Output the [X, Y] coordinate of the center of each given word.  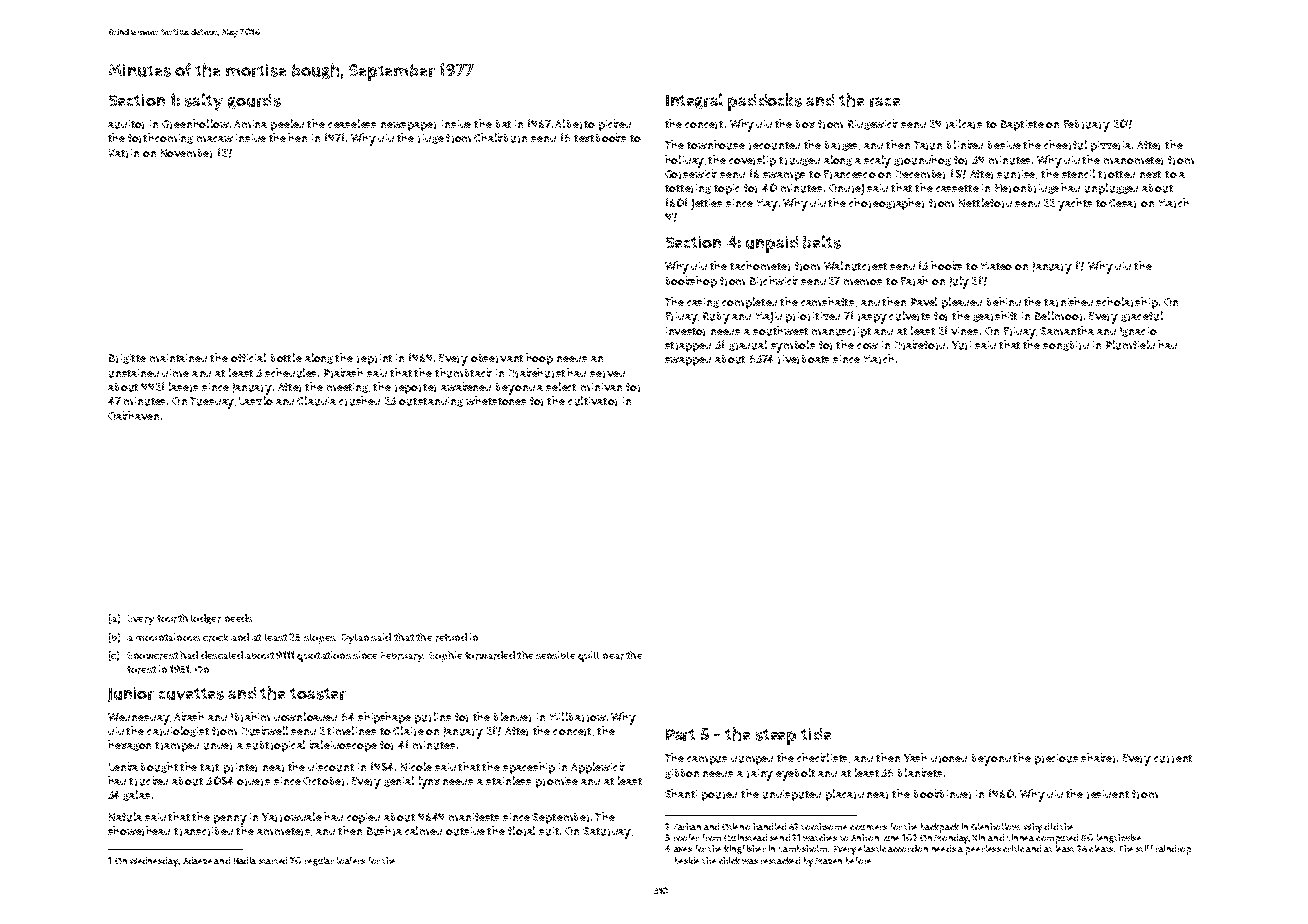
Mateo [996, 266]
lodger [206, 619]
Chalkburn [500, 138]
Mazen [828, 861]
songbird [1066, 346]
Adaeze [197, 860]
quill [588, 656]
